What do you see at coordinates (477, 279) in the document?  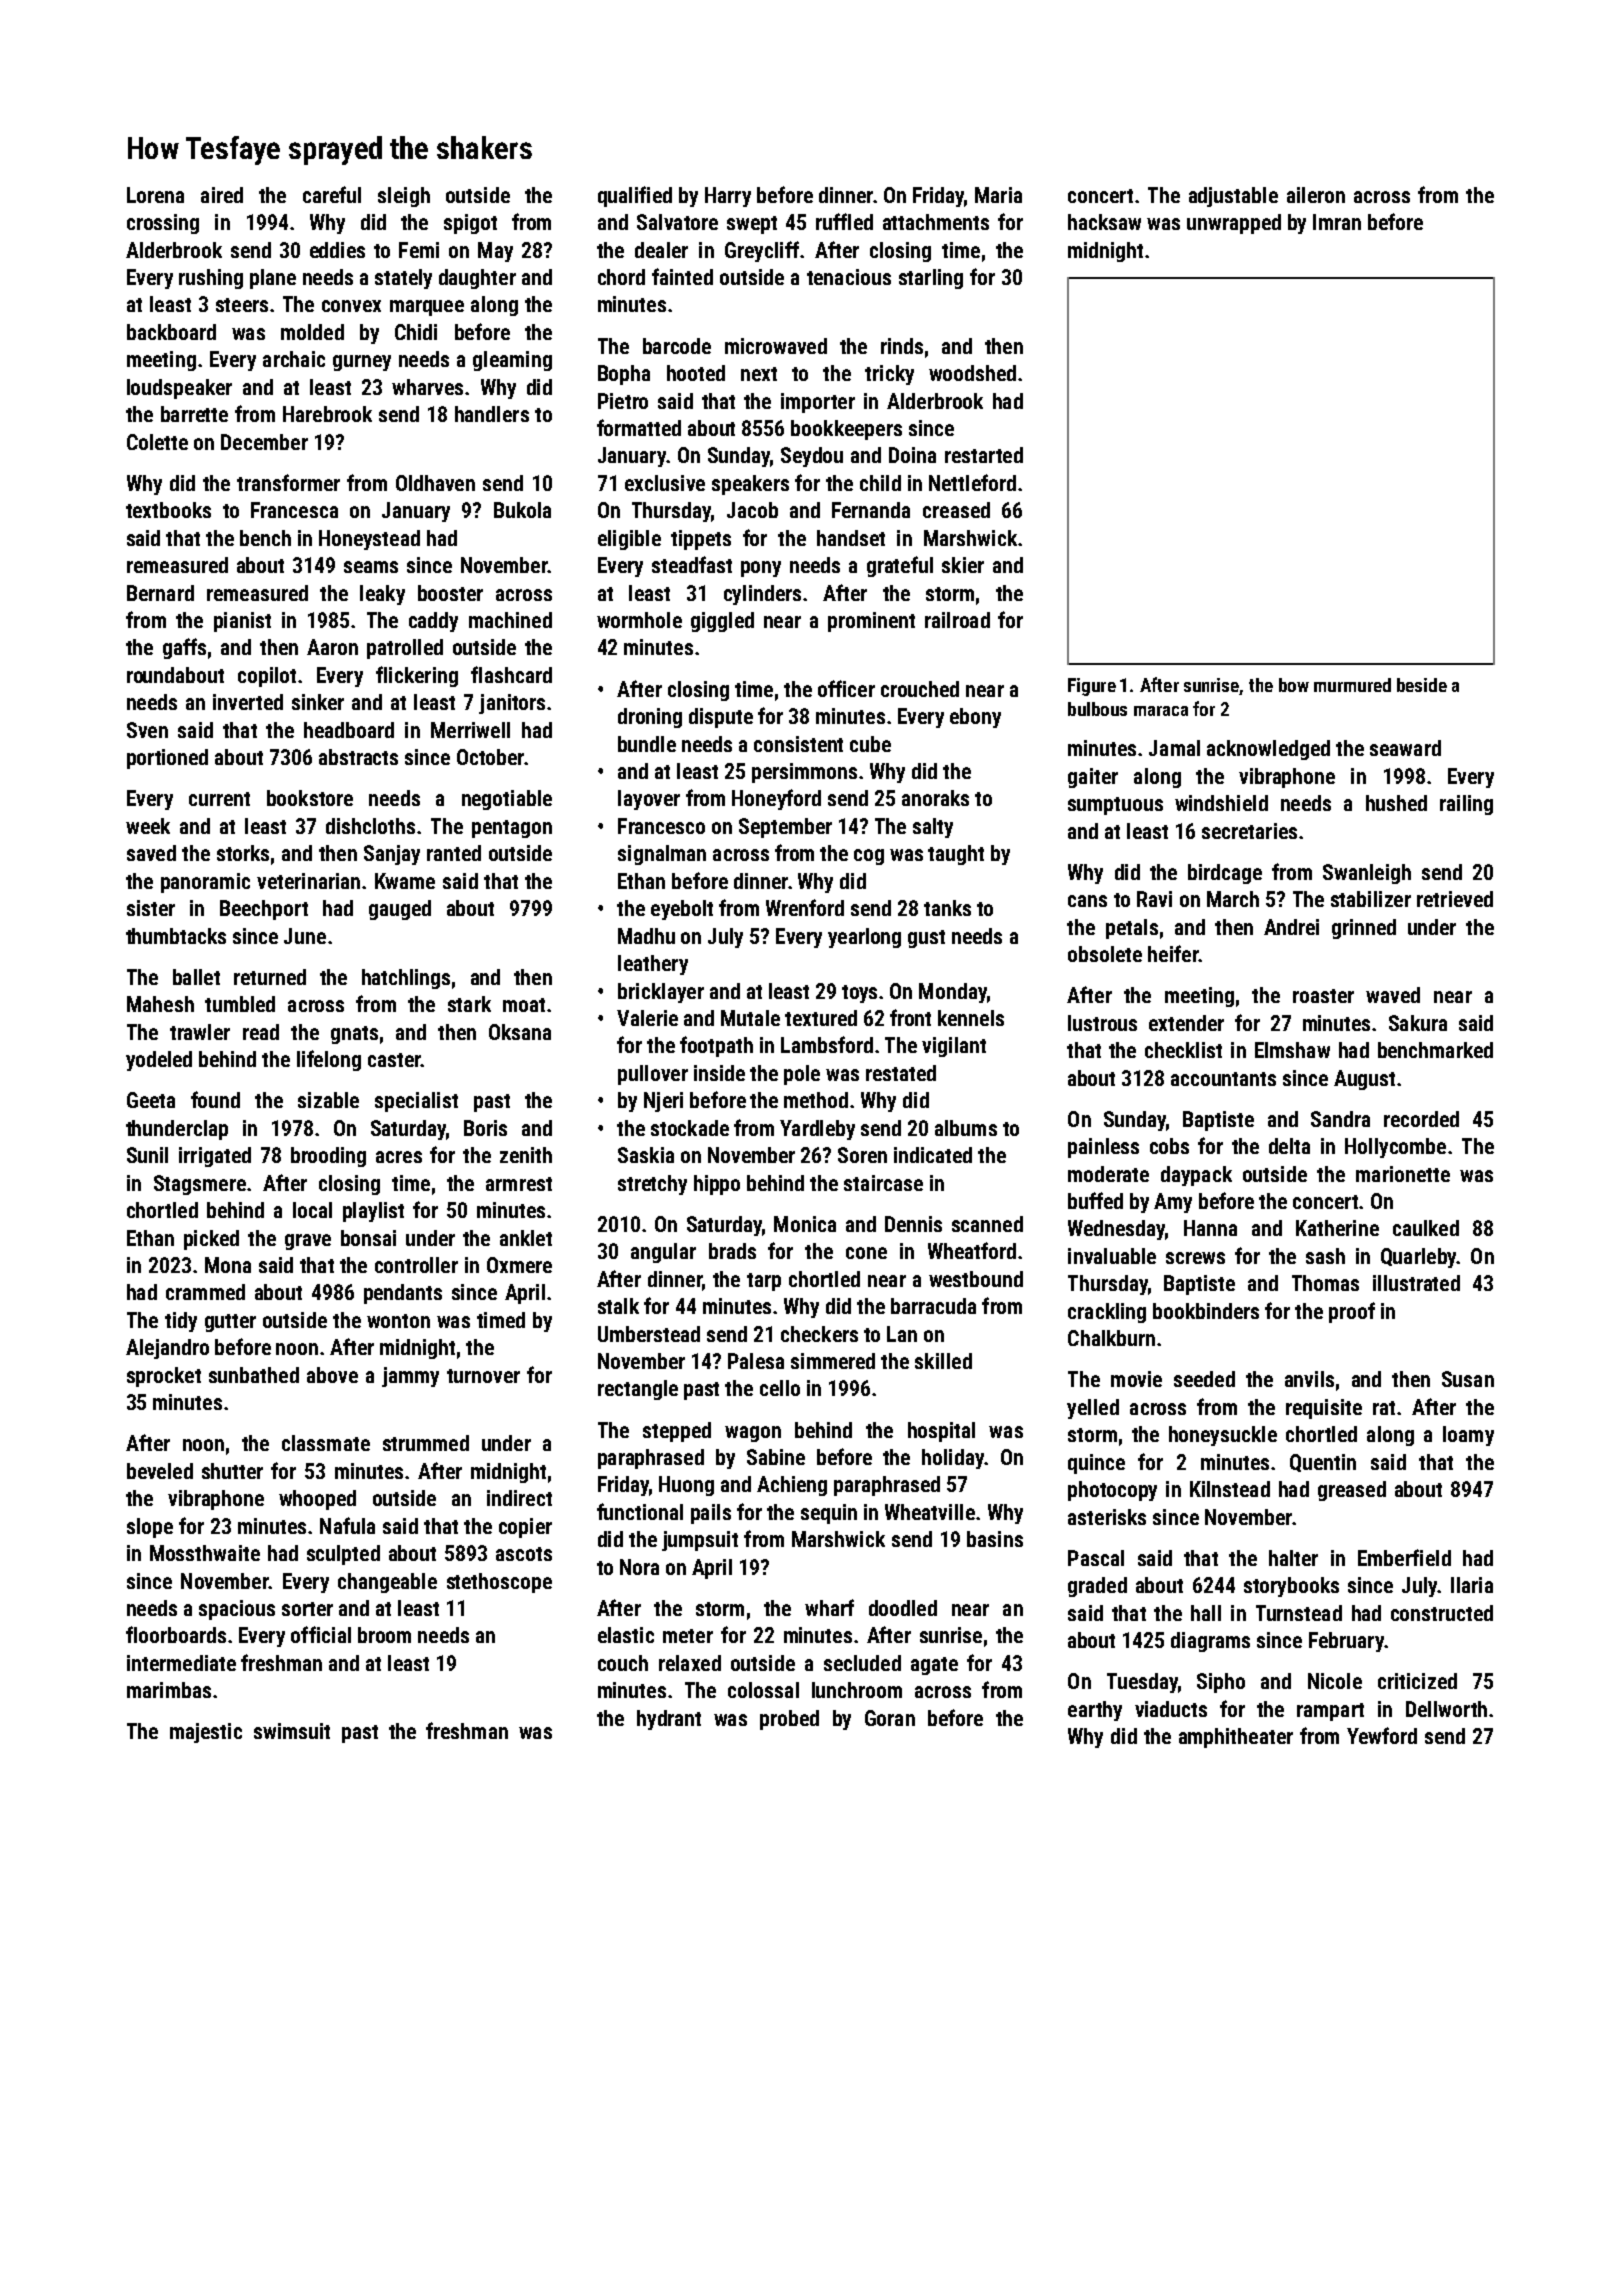 I see `daughter` at bounding box center [477, 279].
